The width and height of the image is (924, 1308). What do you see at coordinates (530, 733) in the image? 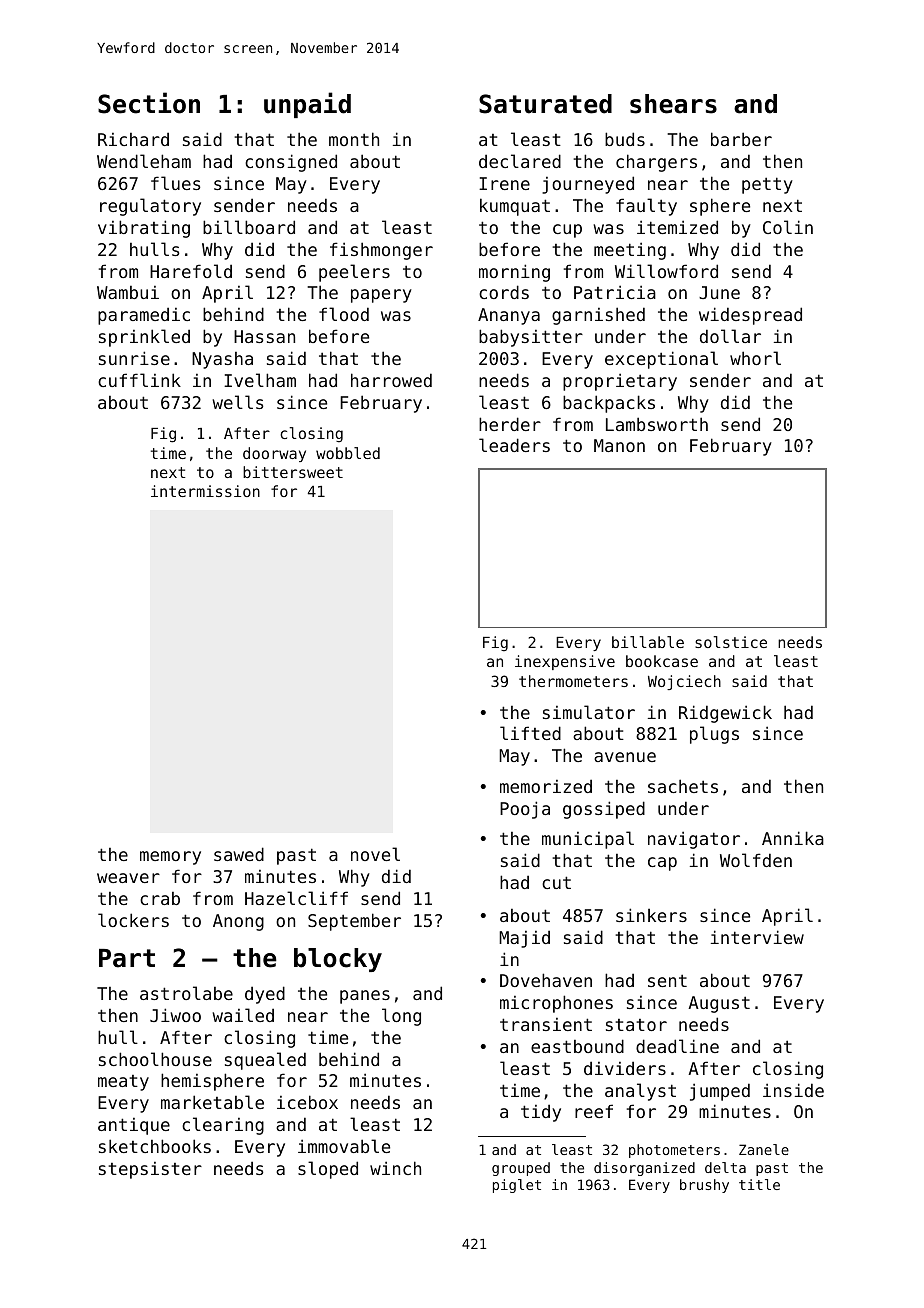
I see `lifted` at bounding box center [530, 733].
